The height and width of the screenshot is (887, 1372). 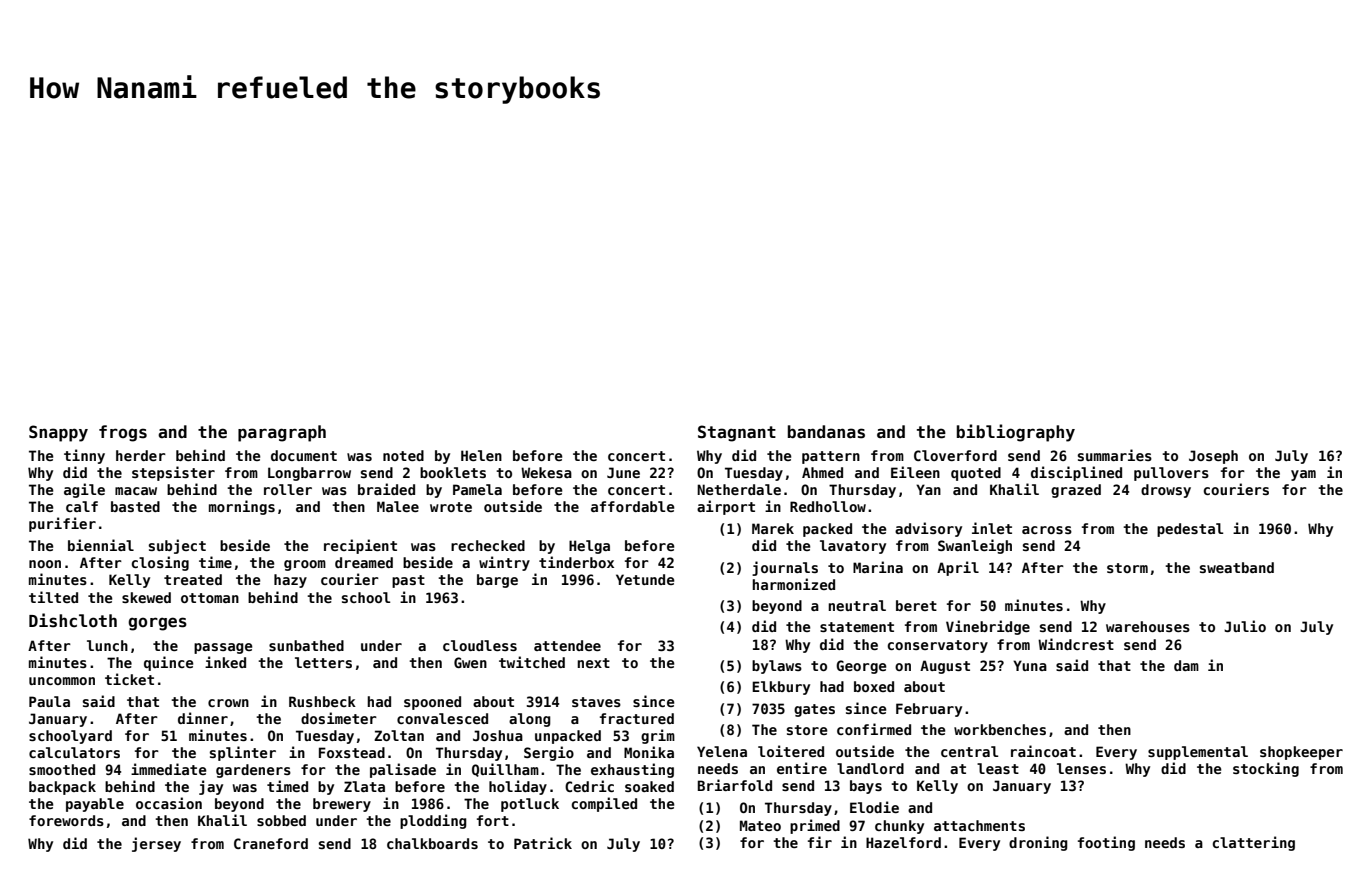 What do you see at coordinates (309, 474) in the screenshot?
I see `Longbarrow` at bounding box center [309, 474].
